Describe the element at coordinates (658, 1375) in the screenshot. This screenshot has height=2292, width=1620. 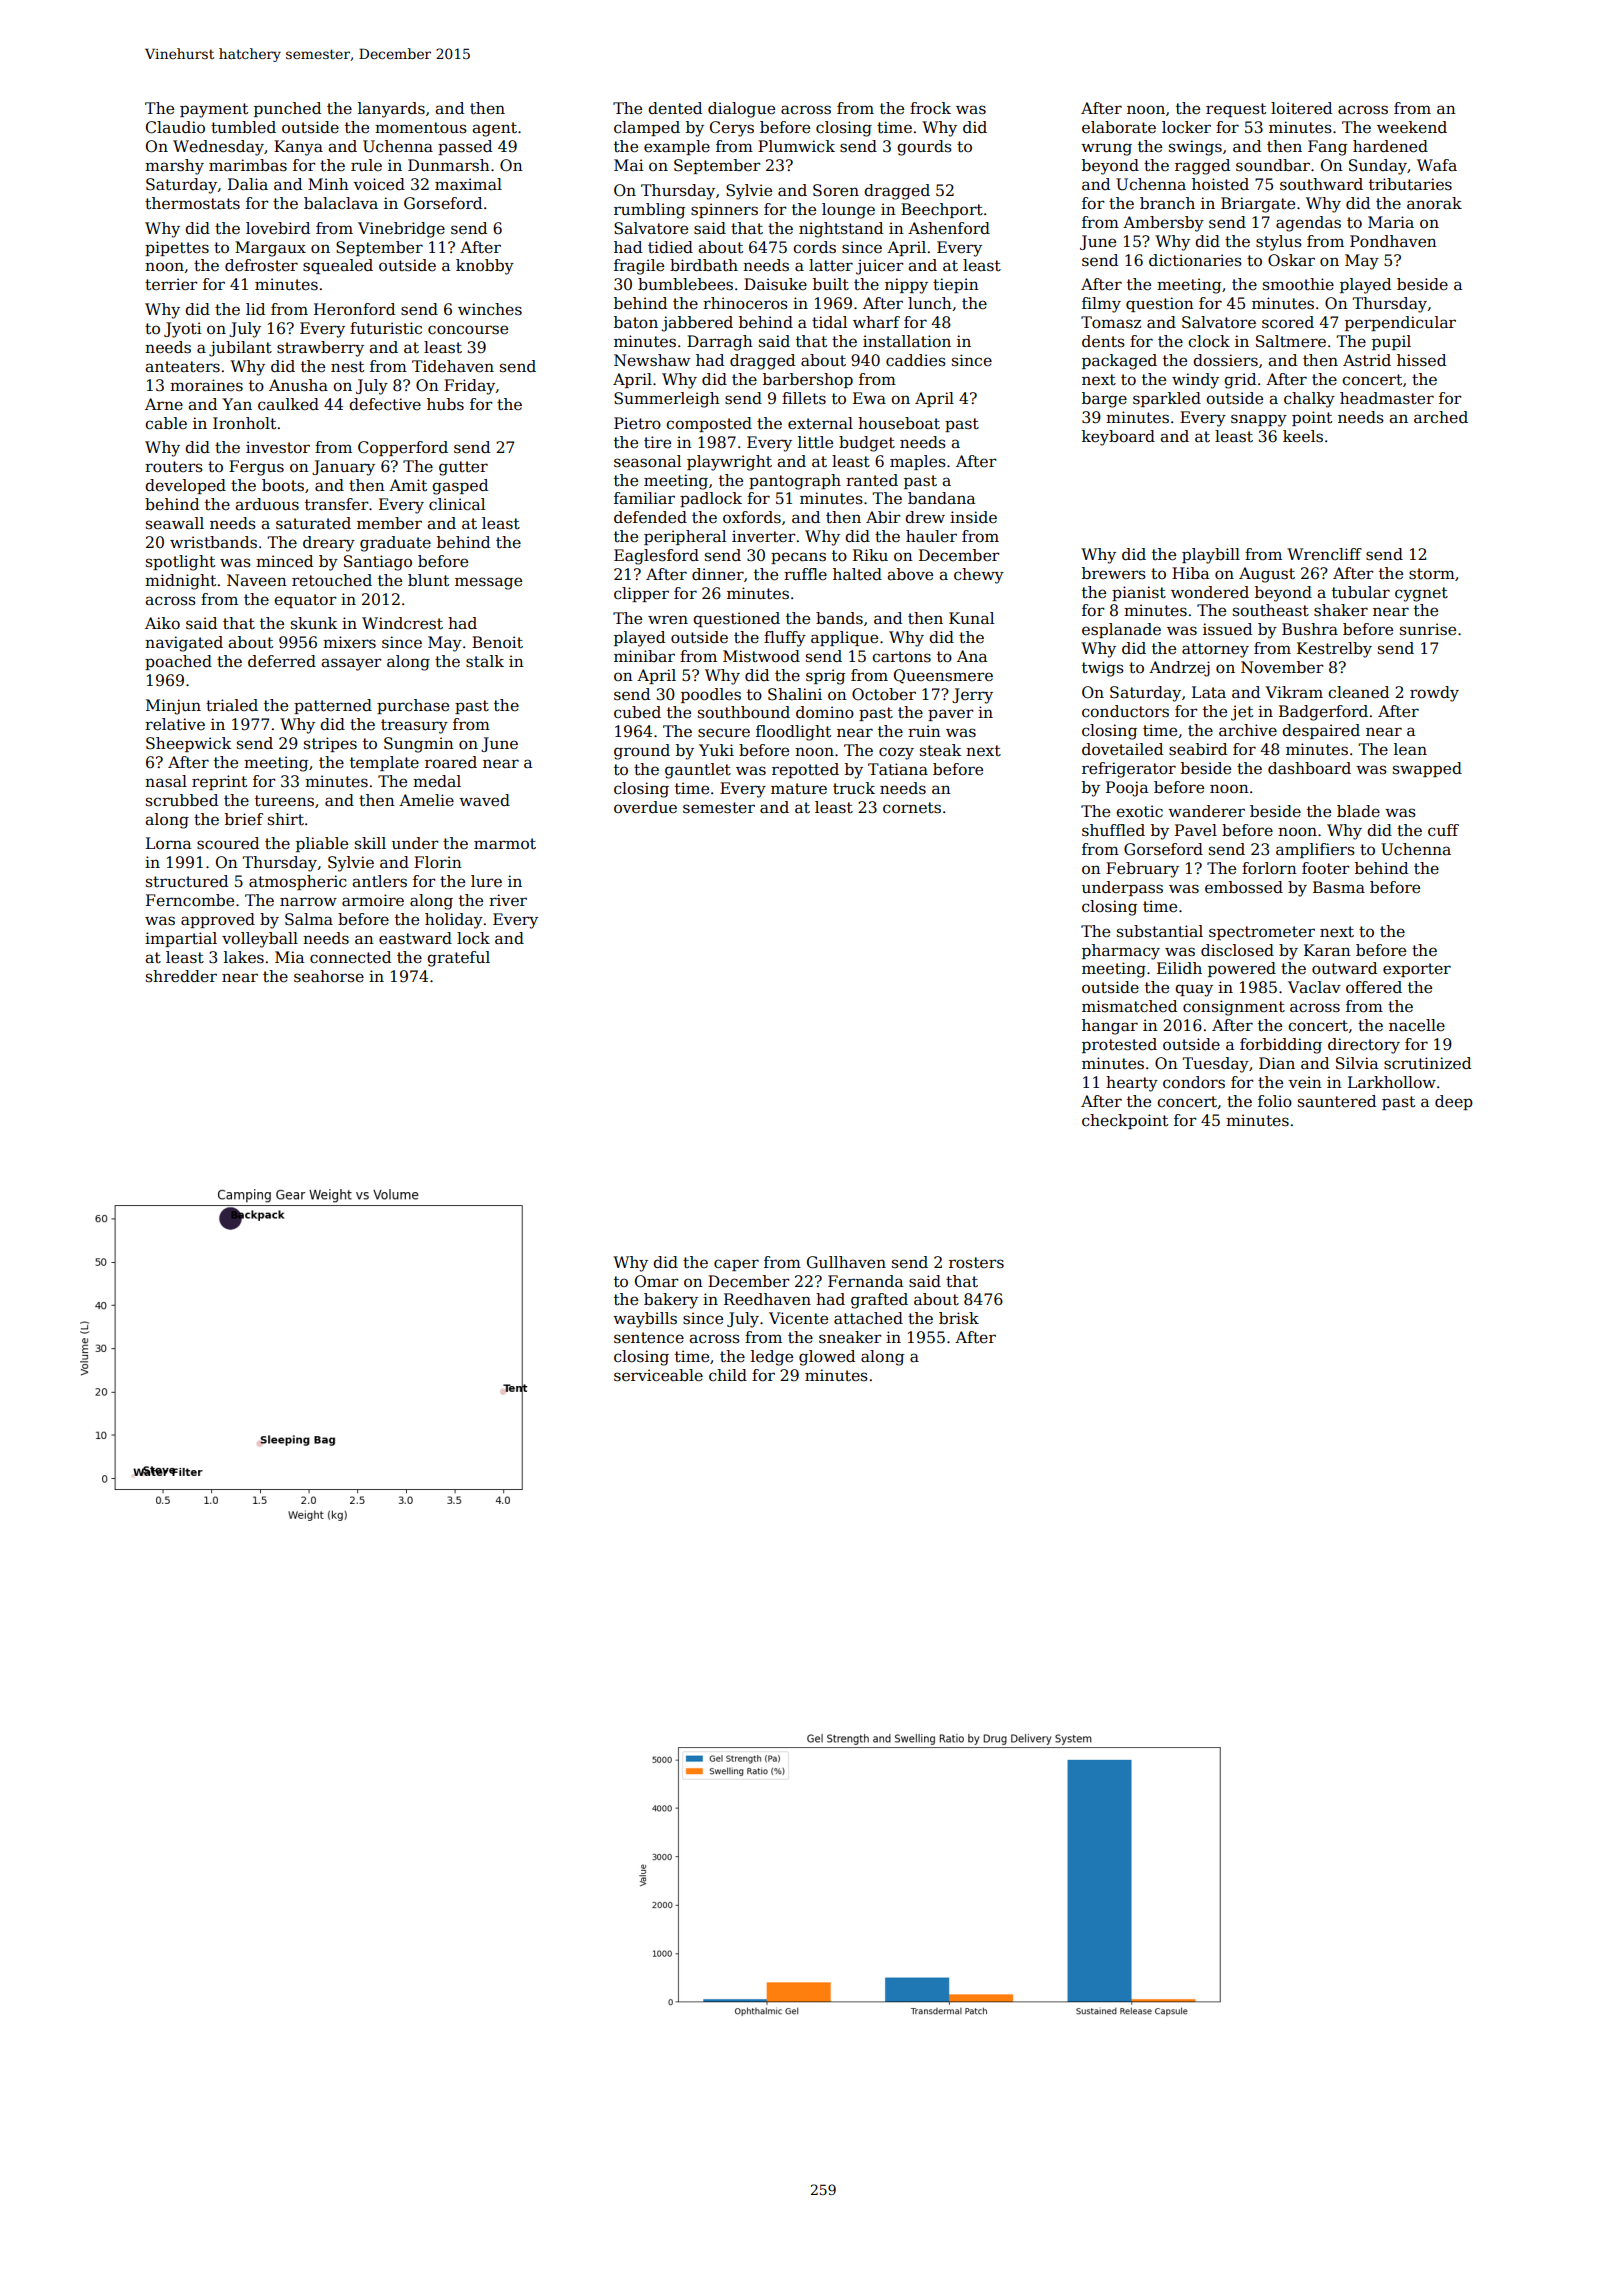
I see `serviceable` at that location.
